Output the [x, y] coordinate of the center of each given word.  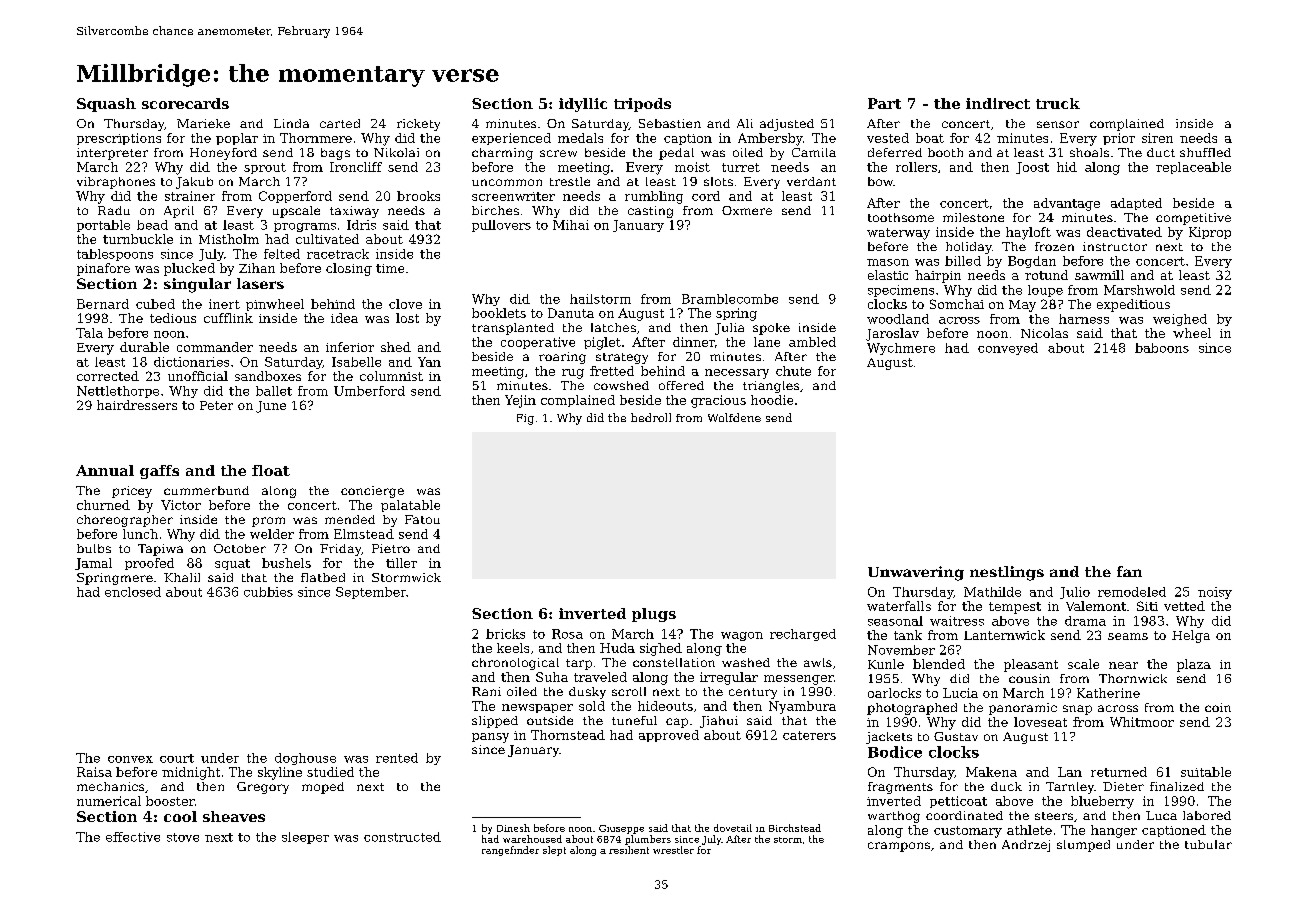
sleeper [305, 838]
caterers [809, 735]
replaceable [1193, 168]
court [177, 758]
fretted [612, 371]
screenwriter [513, 196]
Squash [106, 105]
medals [580, 138]
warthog [894, 817]
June [271, 407]
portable [103, 226]
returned [1119, 772]
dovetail [733, 828]
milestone [973, 217]
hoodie [772, 400]
